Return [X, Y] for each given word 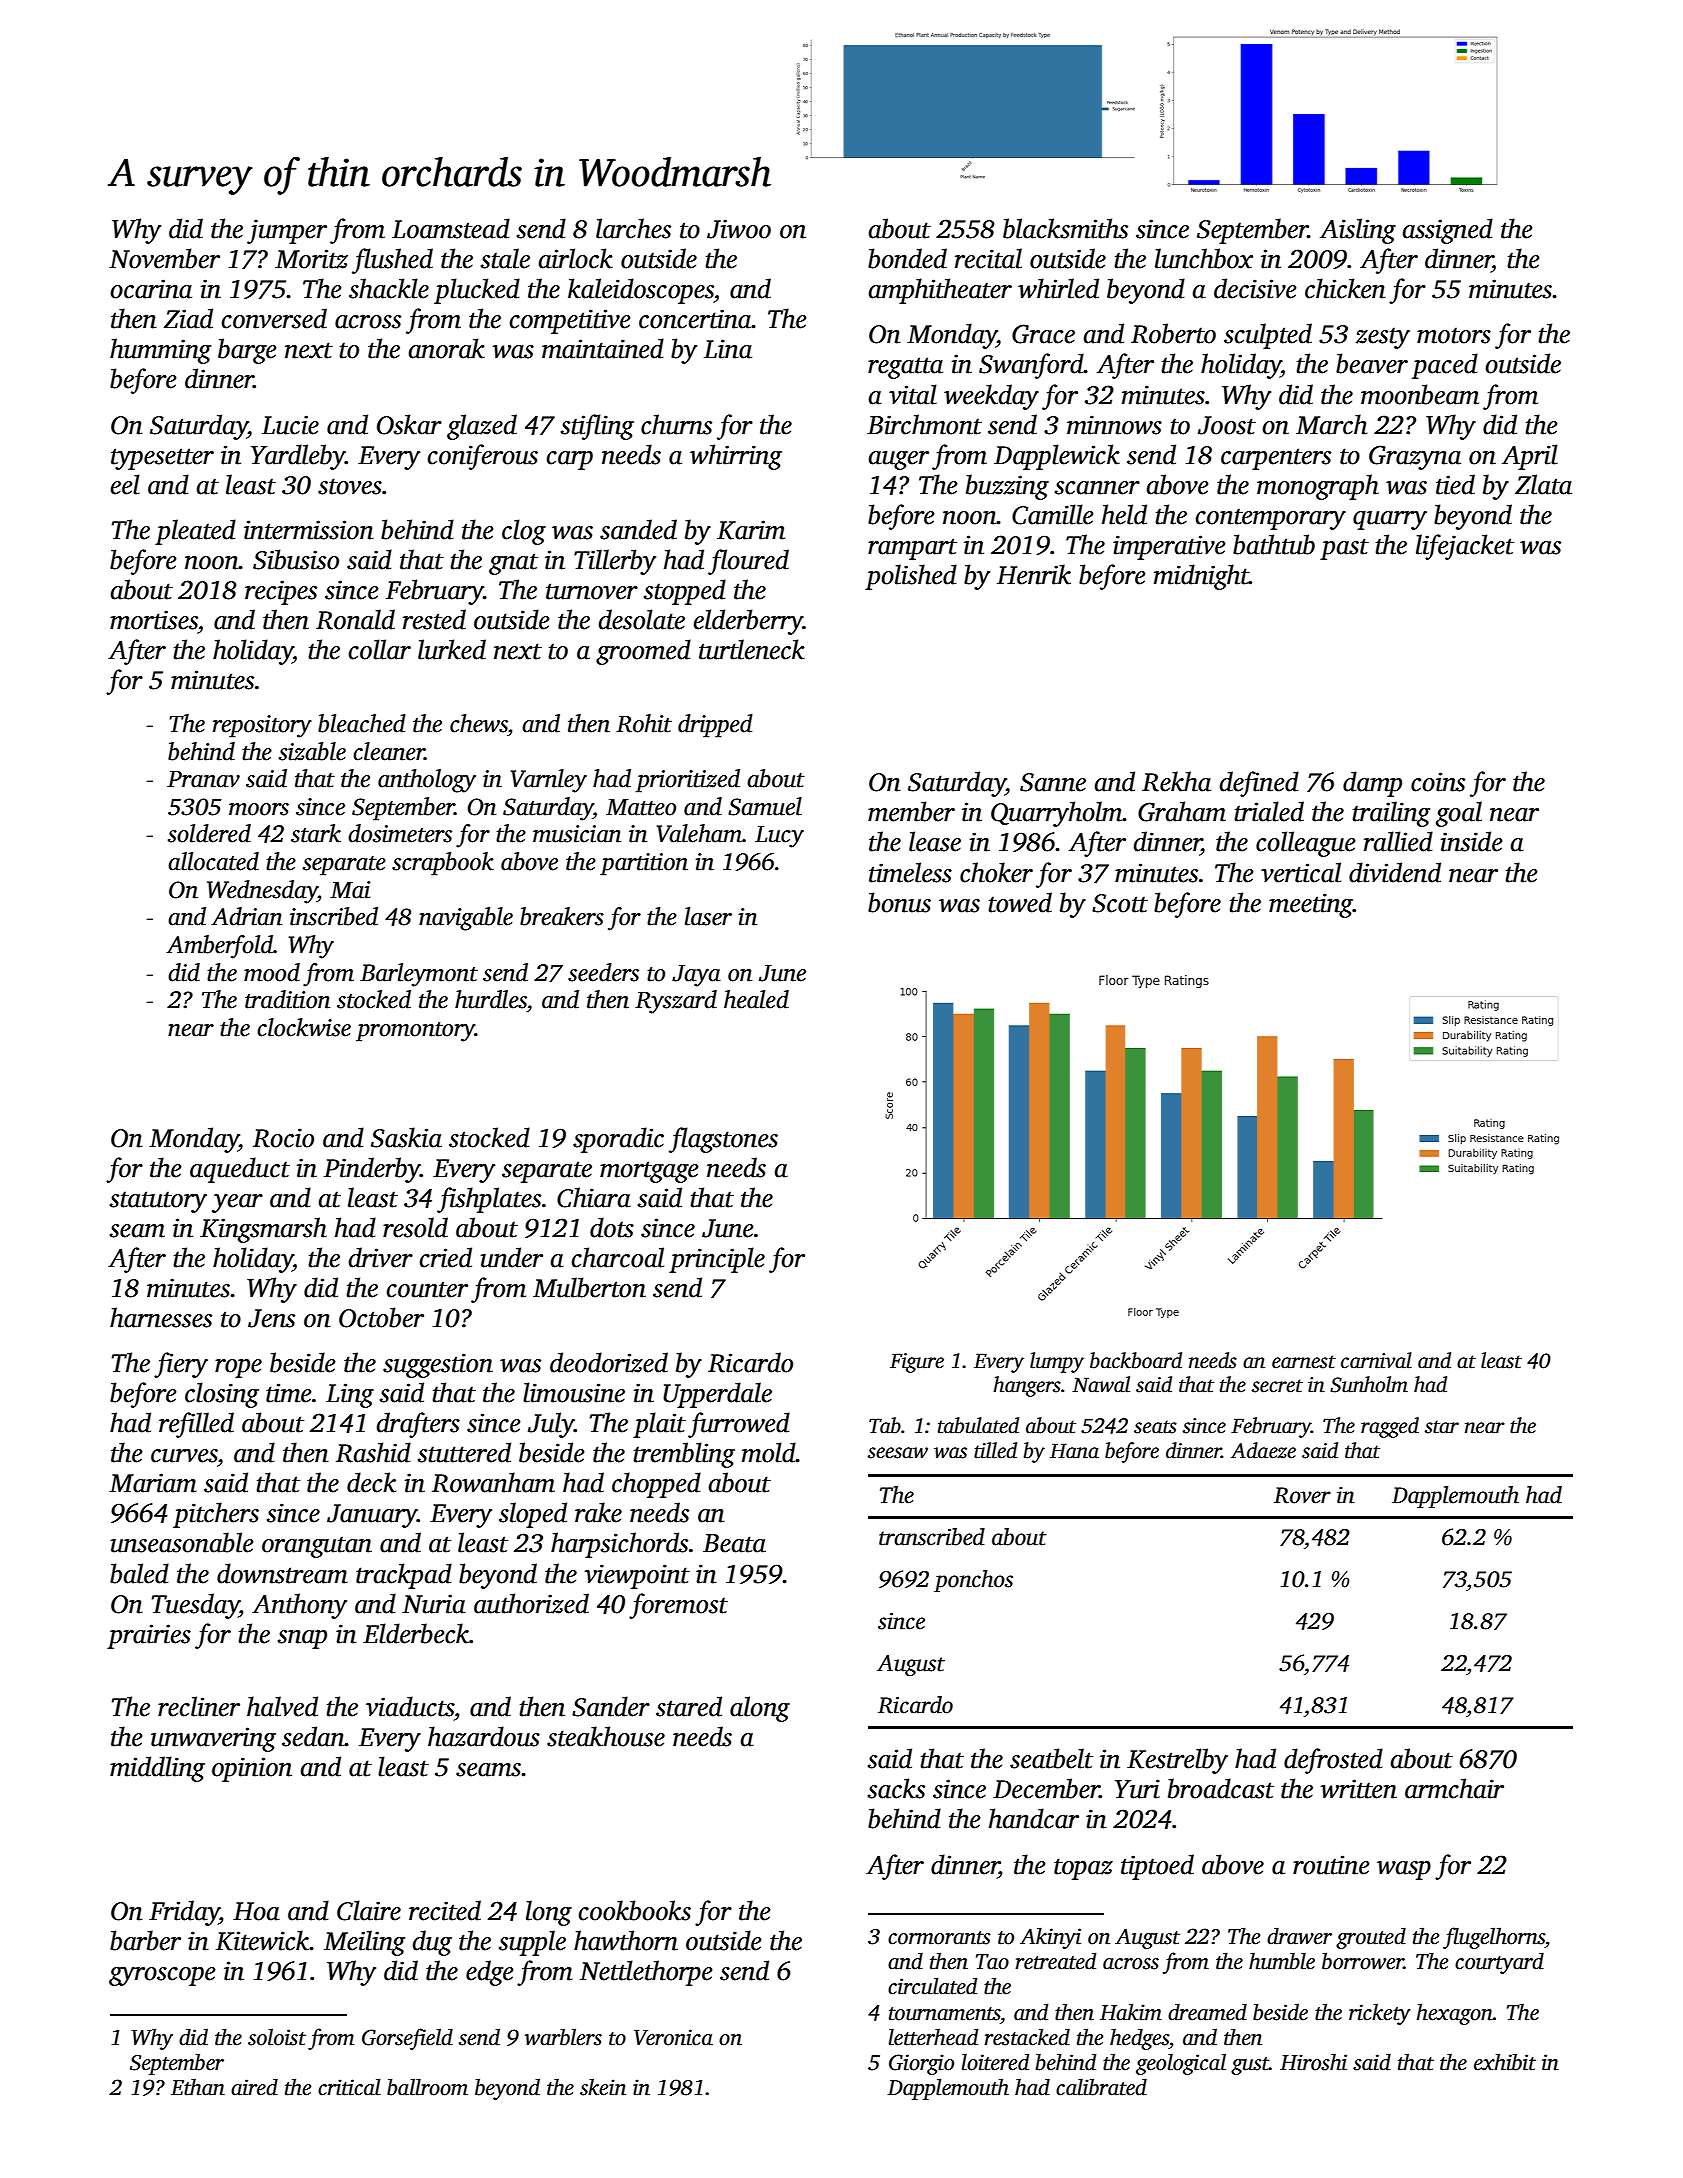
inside [1472, 841]
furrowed [739, 1425]
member [911, 811]
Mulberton [589, 1287]
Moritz [311, 259]
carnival [1376, 1360]
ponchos [973, 1581]
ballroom [427, 2087]
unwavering [213, 1739]
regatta [905, 368]
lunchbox [1204, 258]
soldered [209, 833]
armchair [1454, 1788]
